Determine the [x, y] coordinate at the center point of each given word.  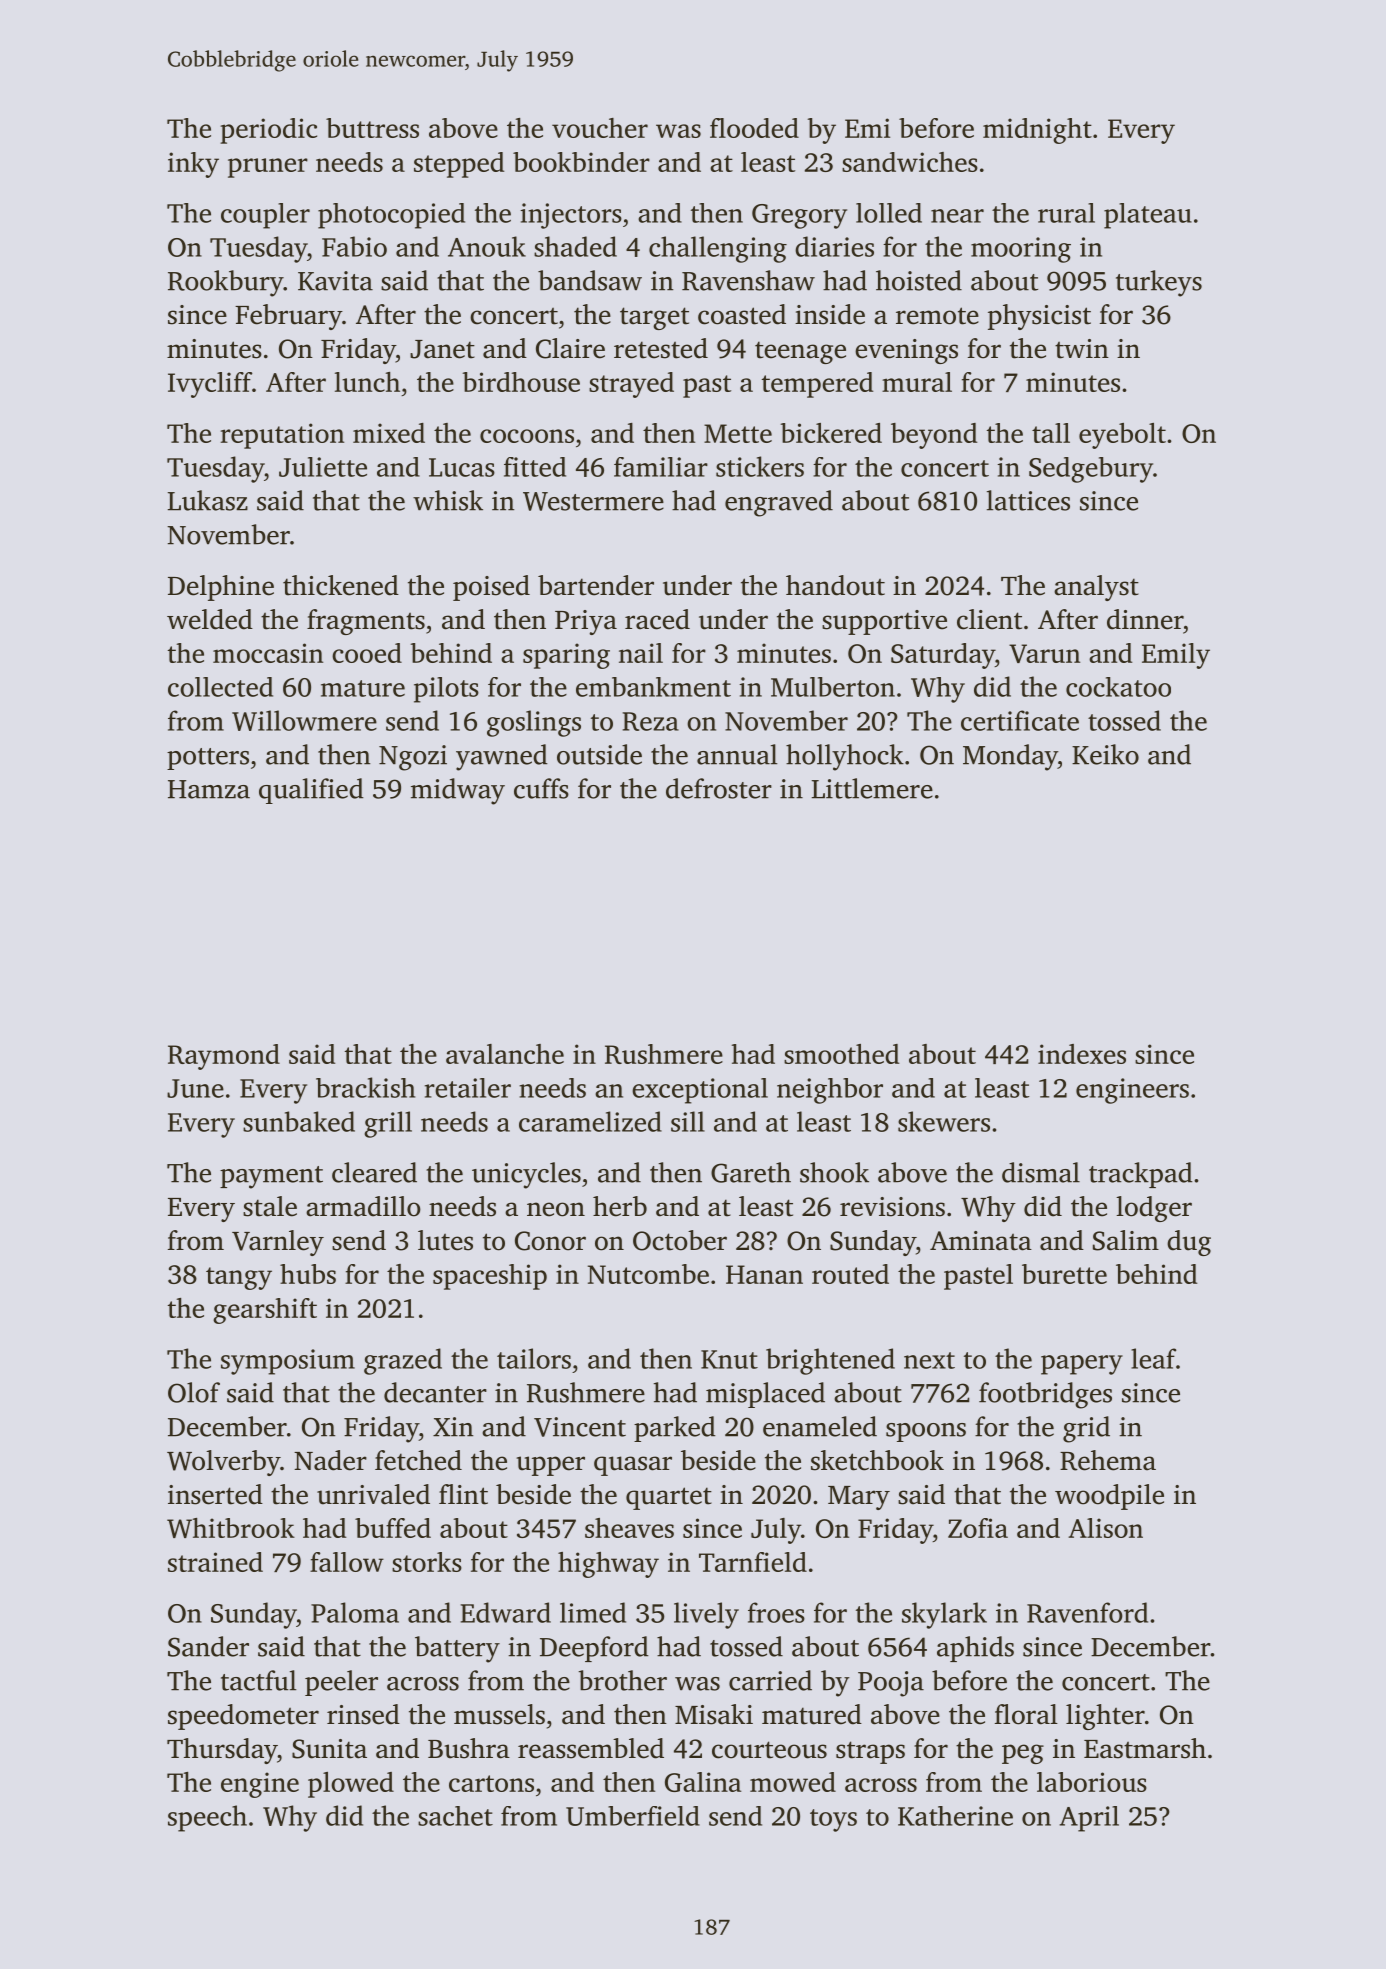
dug [1189, 1243]
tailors [534, 1358]
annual [737, 754]
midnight [1037, 131]
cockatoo [1118, 687]
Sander [208, 1646]
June [195, 1088]
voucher [600, 128]
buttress [372, 128]
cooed [367, 653]
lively [706, 1615]
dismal [1041, 1172]
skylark [944, 1615]
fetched [418, 1460]
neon [556, 1209]
